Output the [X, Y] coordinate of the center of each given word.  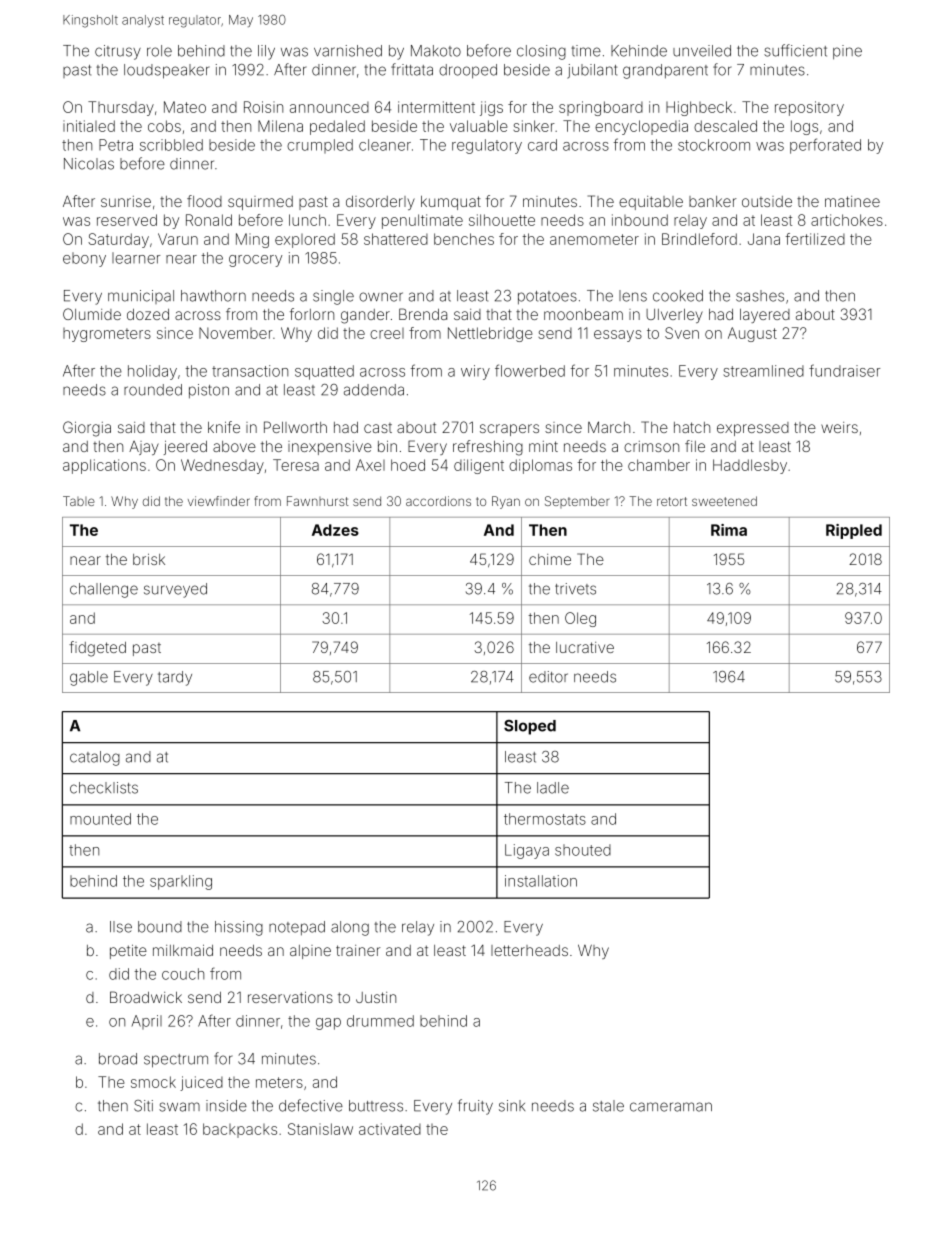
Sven [682, 333]
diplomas [540, 466]
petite [128, 951]
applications [104, 466]
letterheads [529, 950]
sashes [760, 296]
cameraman [671, 1107]
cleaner [385, 145]
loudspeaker [166, 71]
